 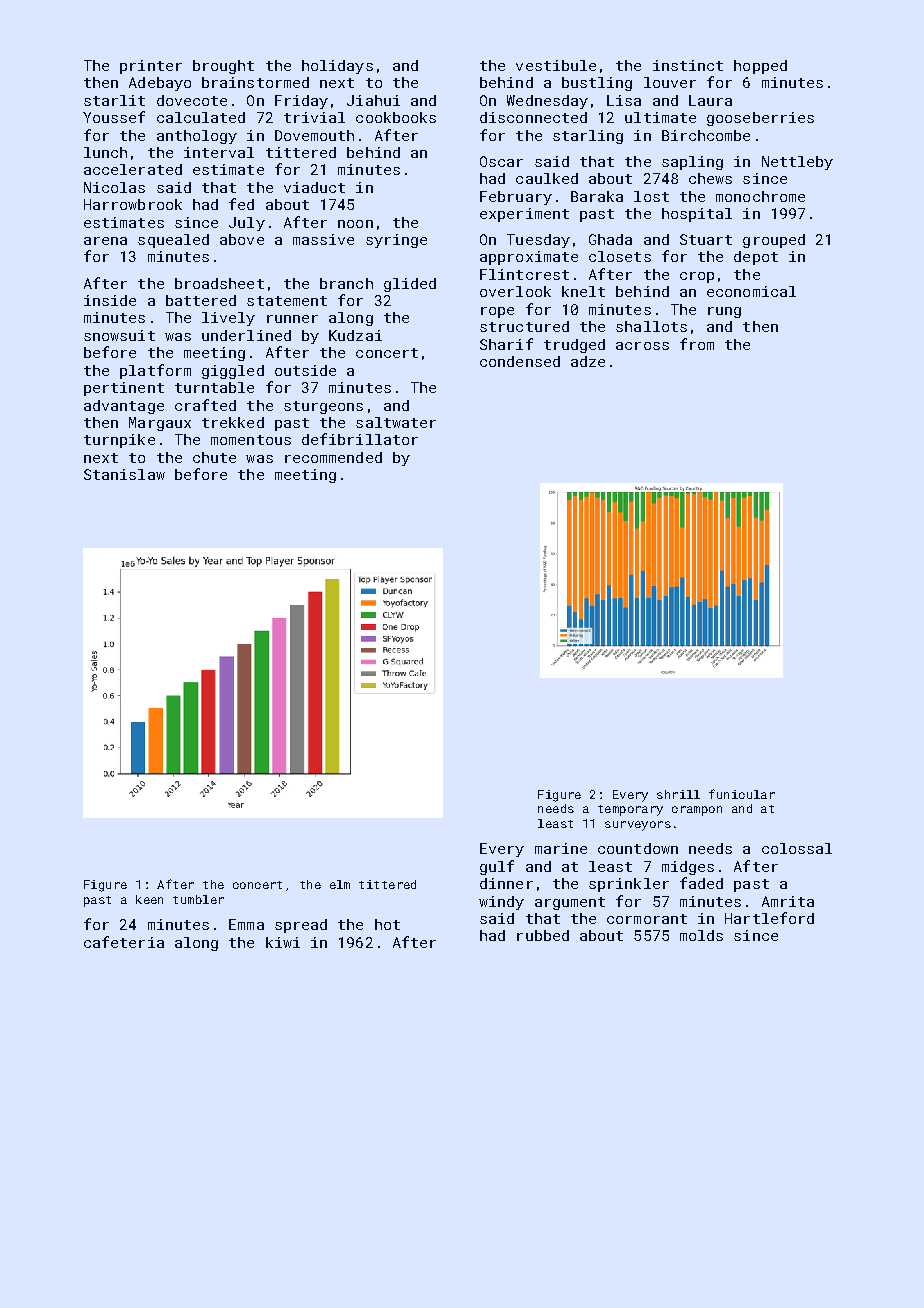 I want to click on defibrillator, so click(x=360, y=439).
